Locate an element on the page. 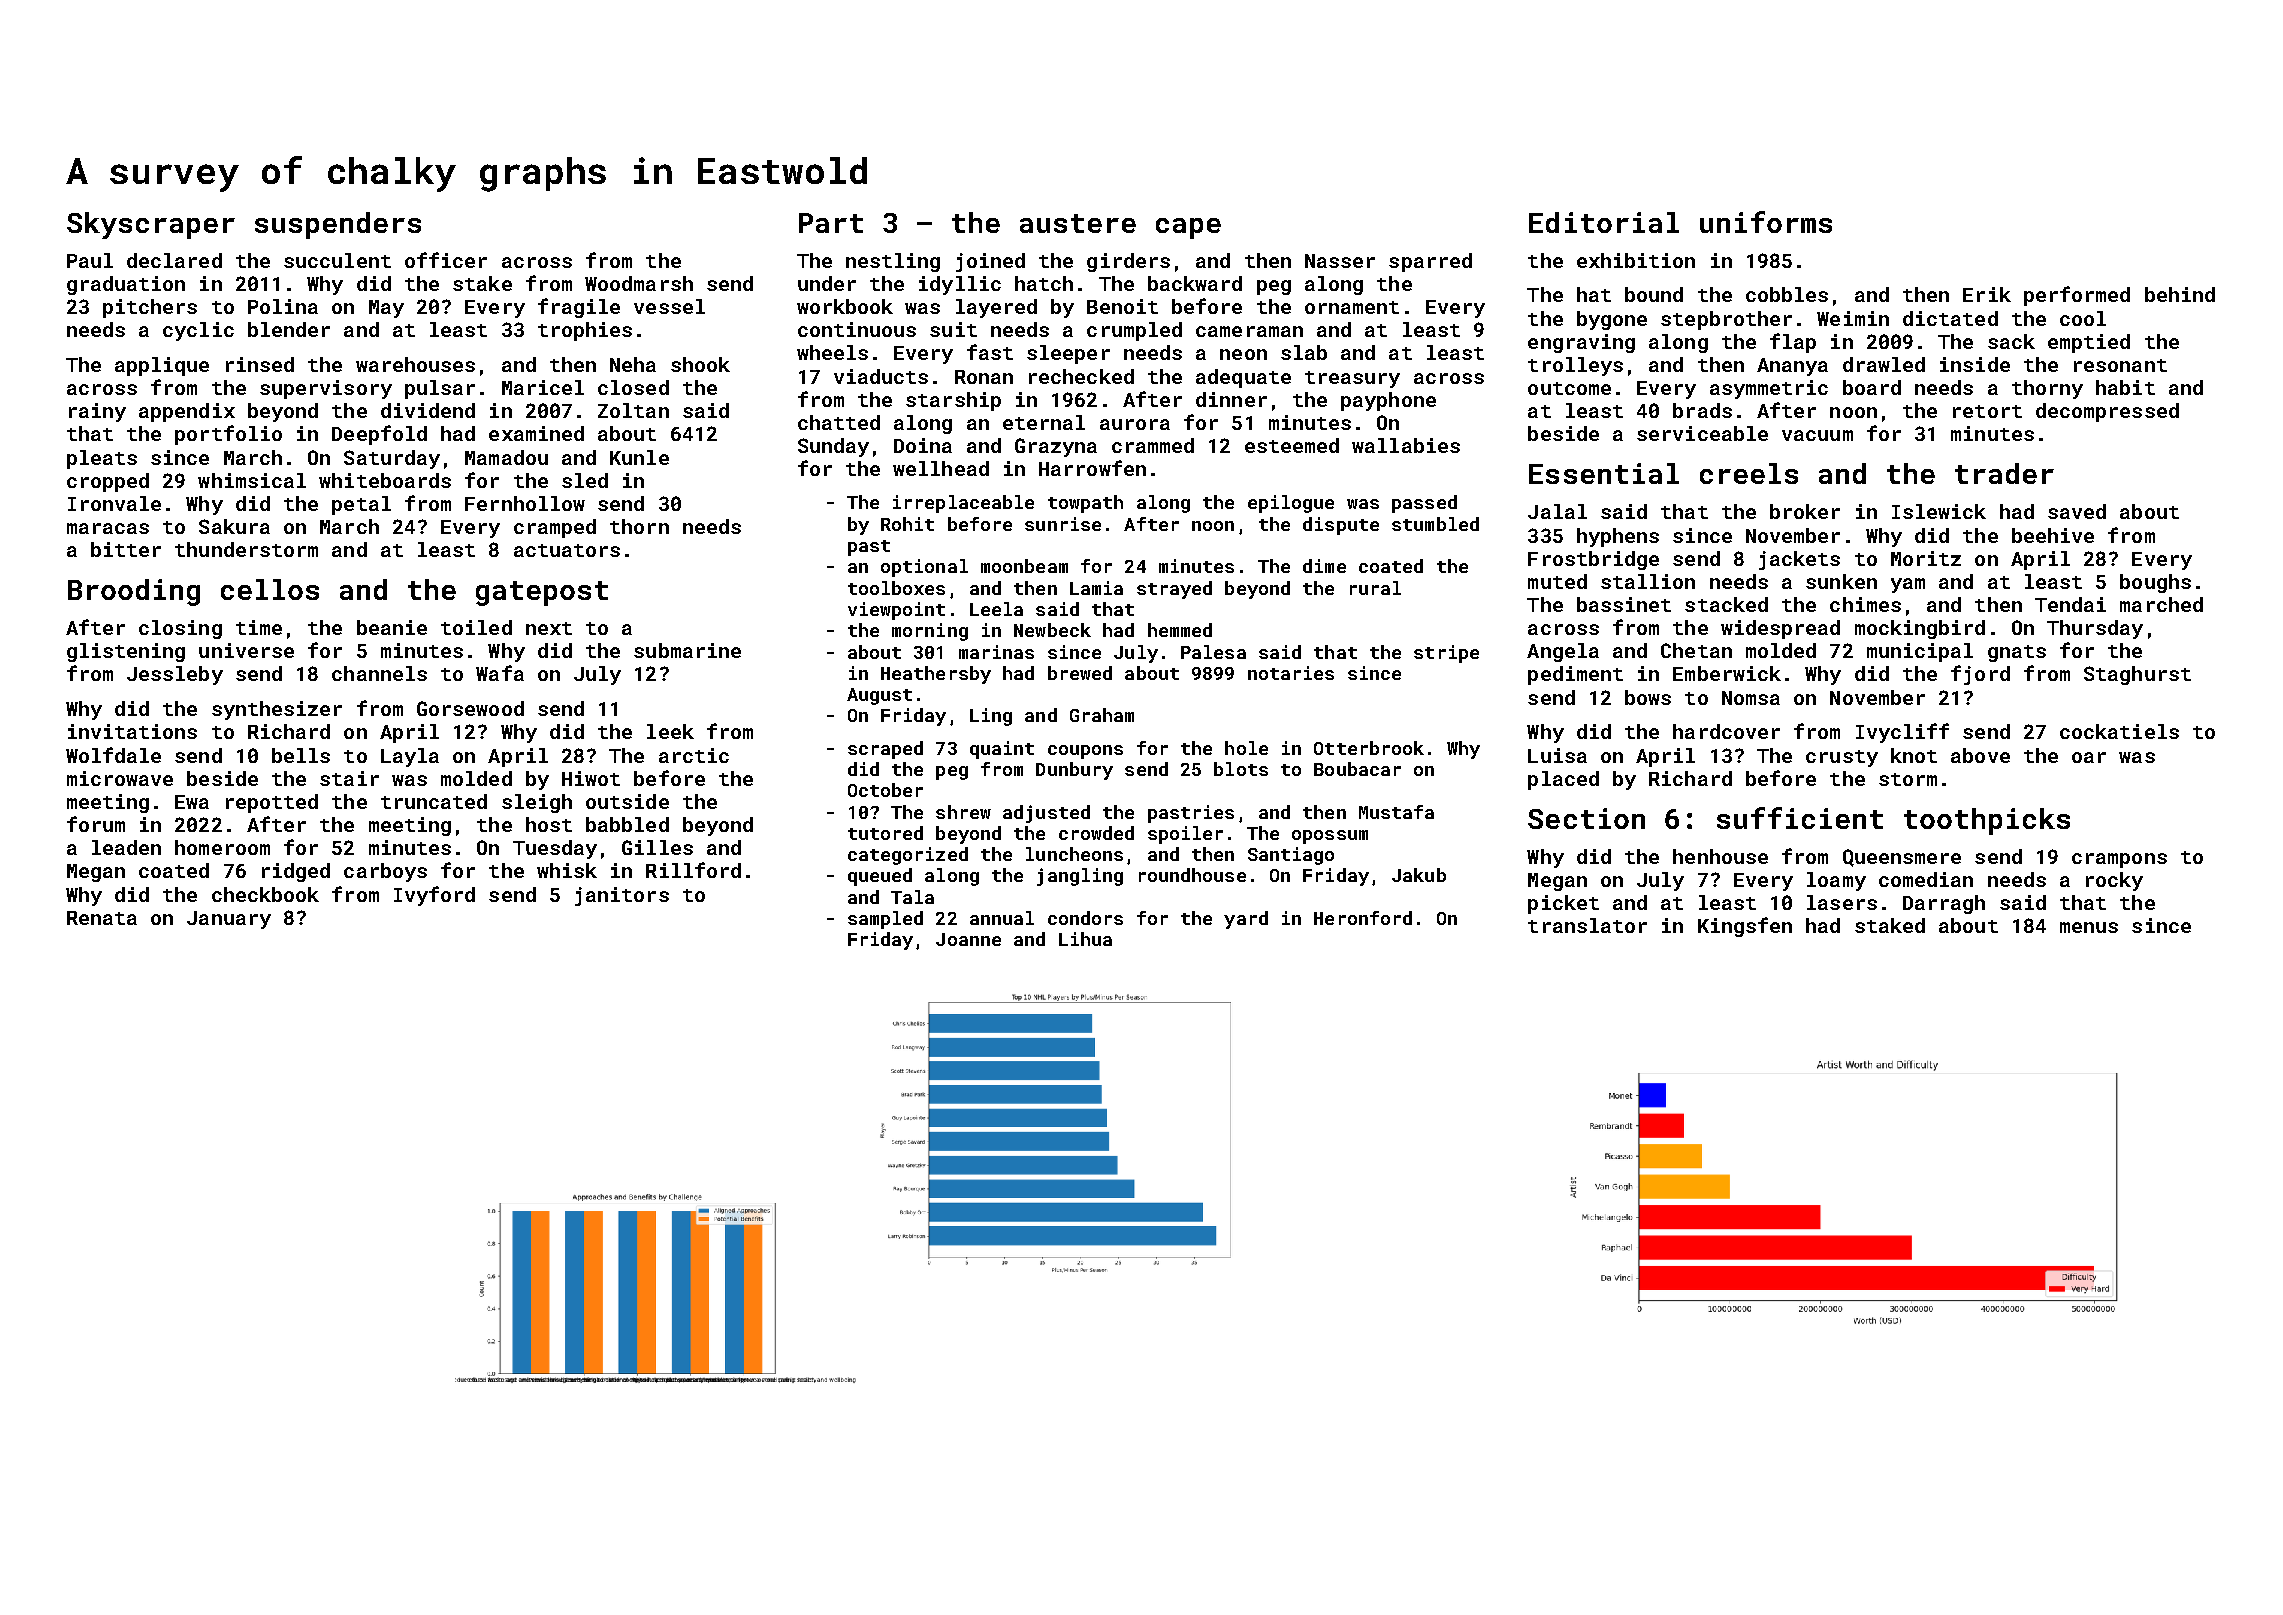  Islewick is located at coordinates (1939, 511).
